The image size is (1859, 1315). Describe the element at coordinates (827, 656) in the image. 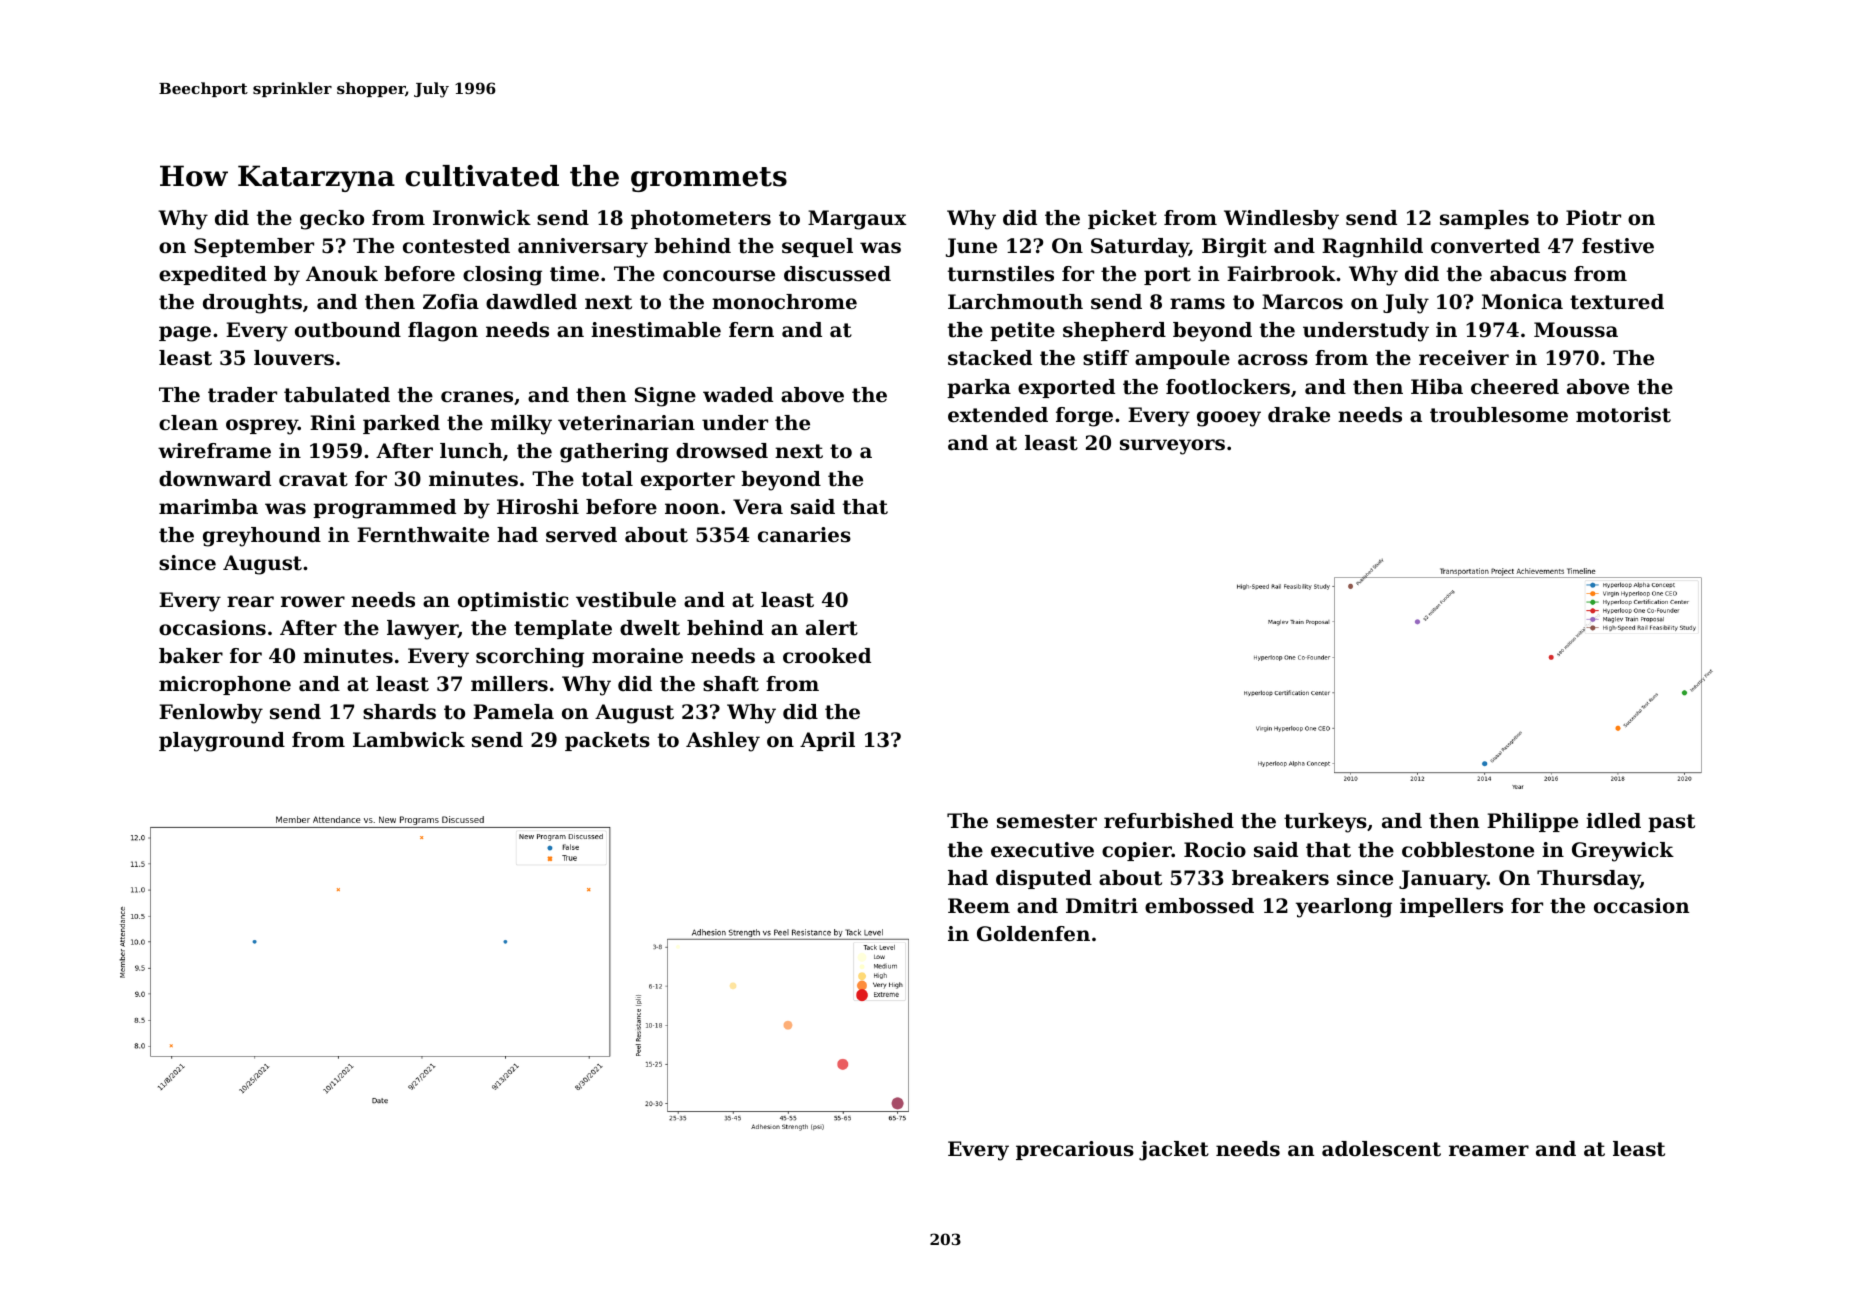

I see `crooked` at that location.
